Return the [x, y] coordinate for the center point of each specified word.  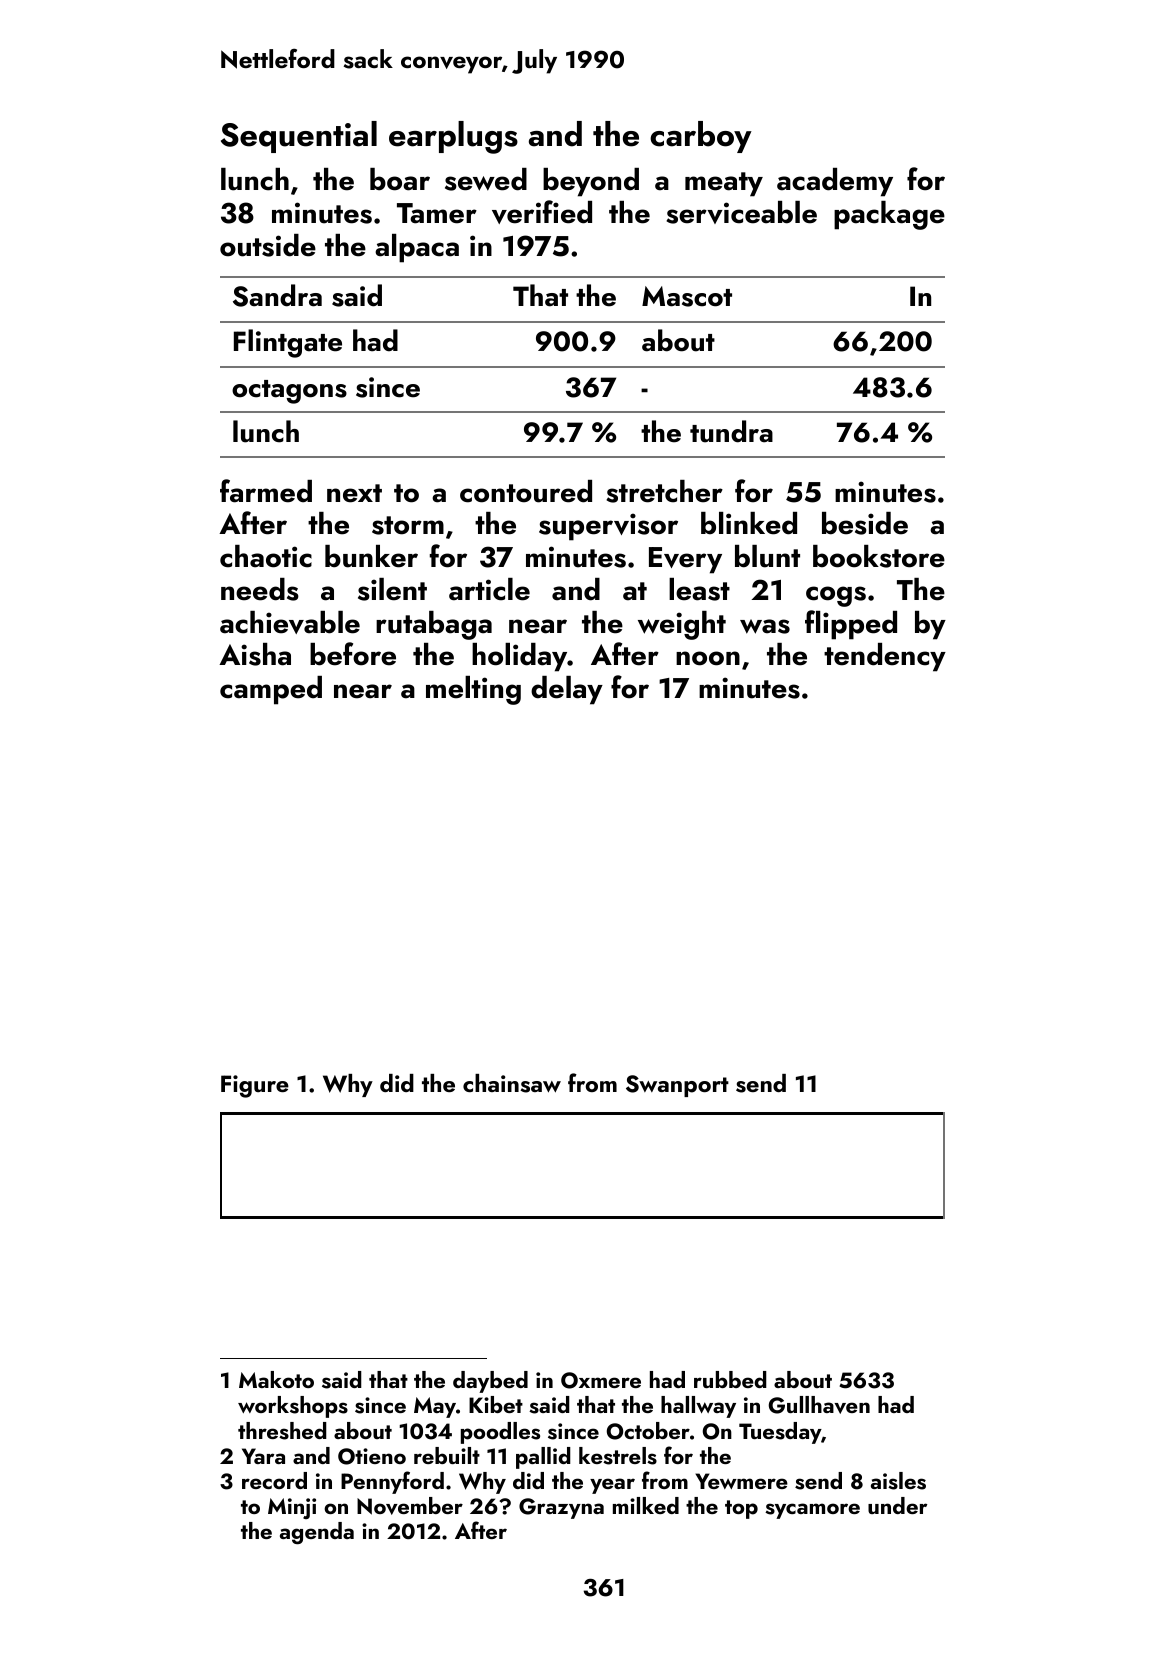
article [489, 589]
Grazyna [561, 1508]
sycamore [812, 1511]
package [889, 215]
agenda [317, 1533]
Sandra [277, 295]
